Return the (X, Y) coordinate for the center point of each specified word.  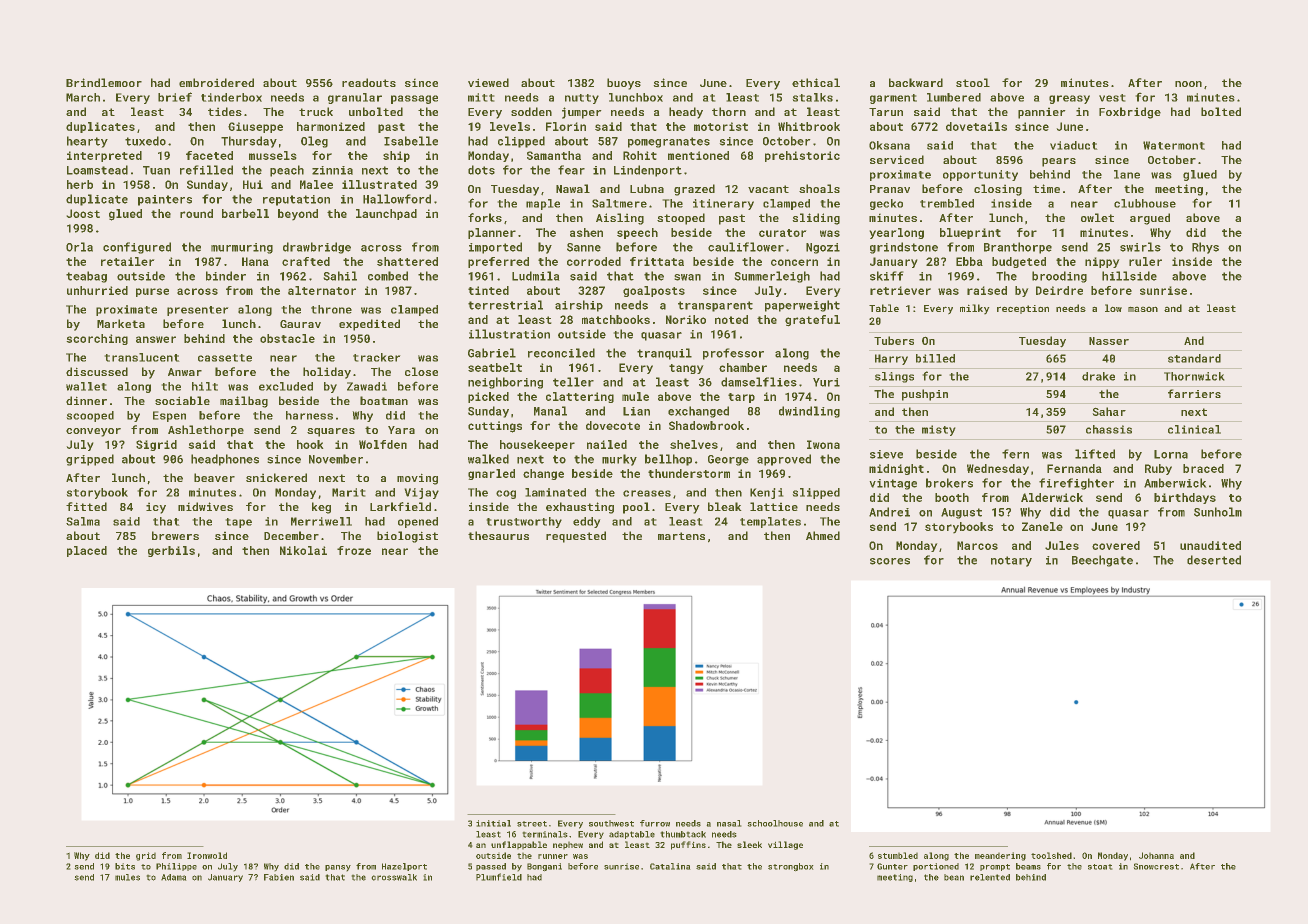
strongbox (790, 867)
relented (990, 877)
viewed (488, 82)
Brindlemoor (104, 82)
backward (916, 82)
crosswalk (394, 877)
